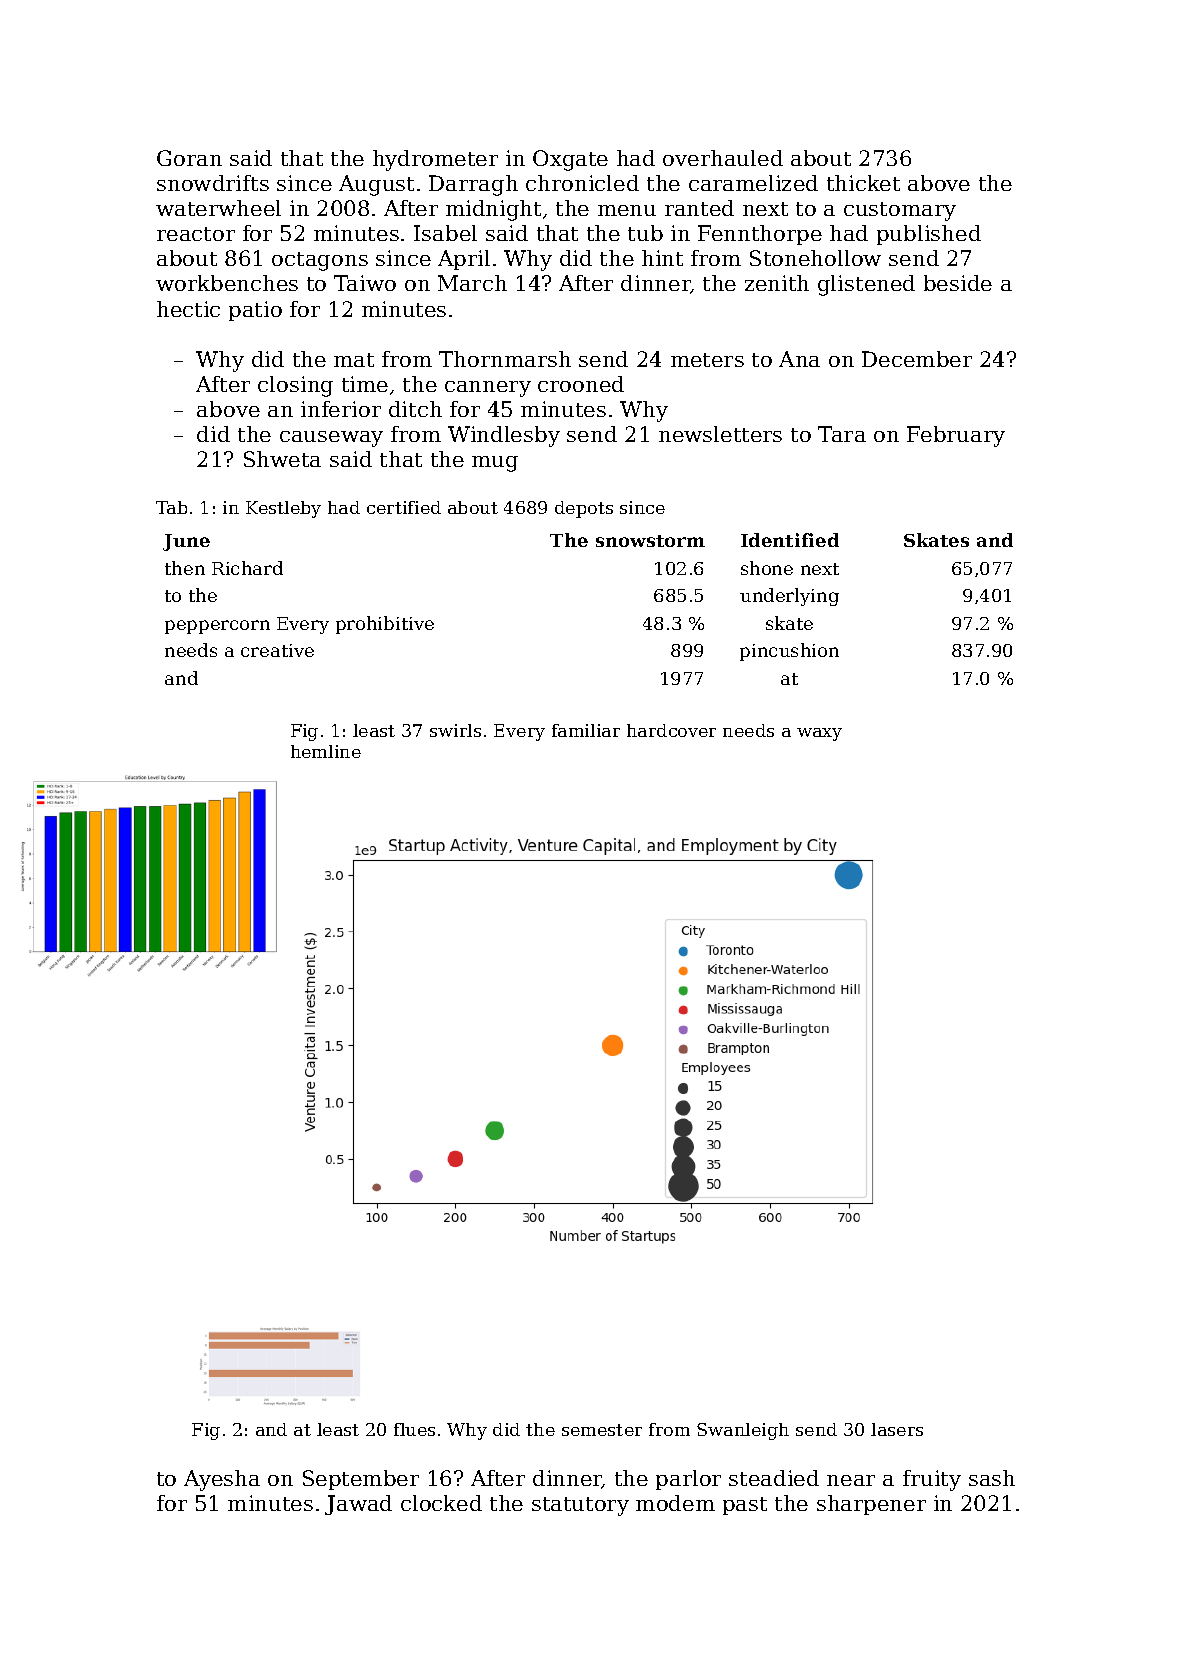 This document has height=1667, width=1179. I want to click on Ayesha, so click(222, 1480).
